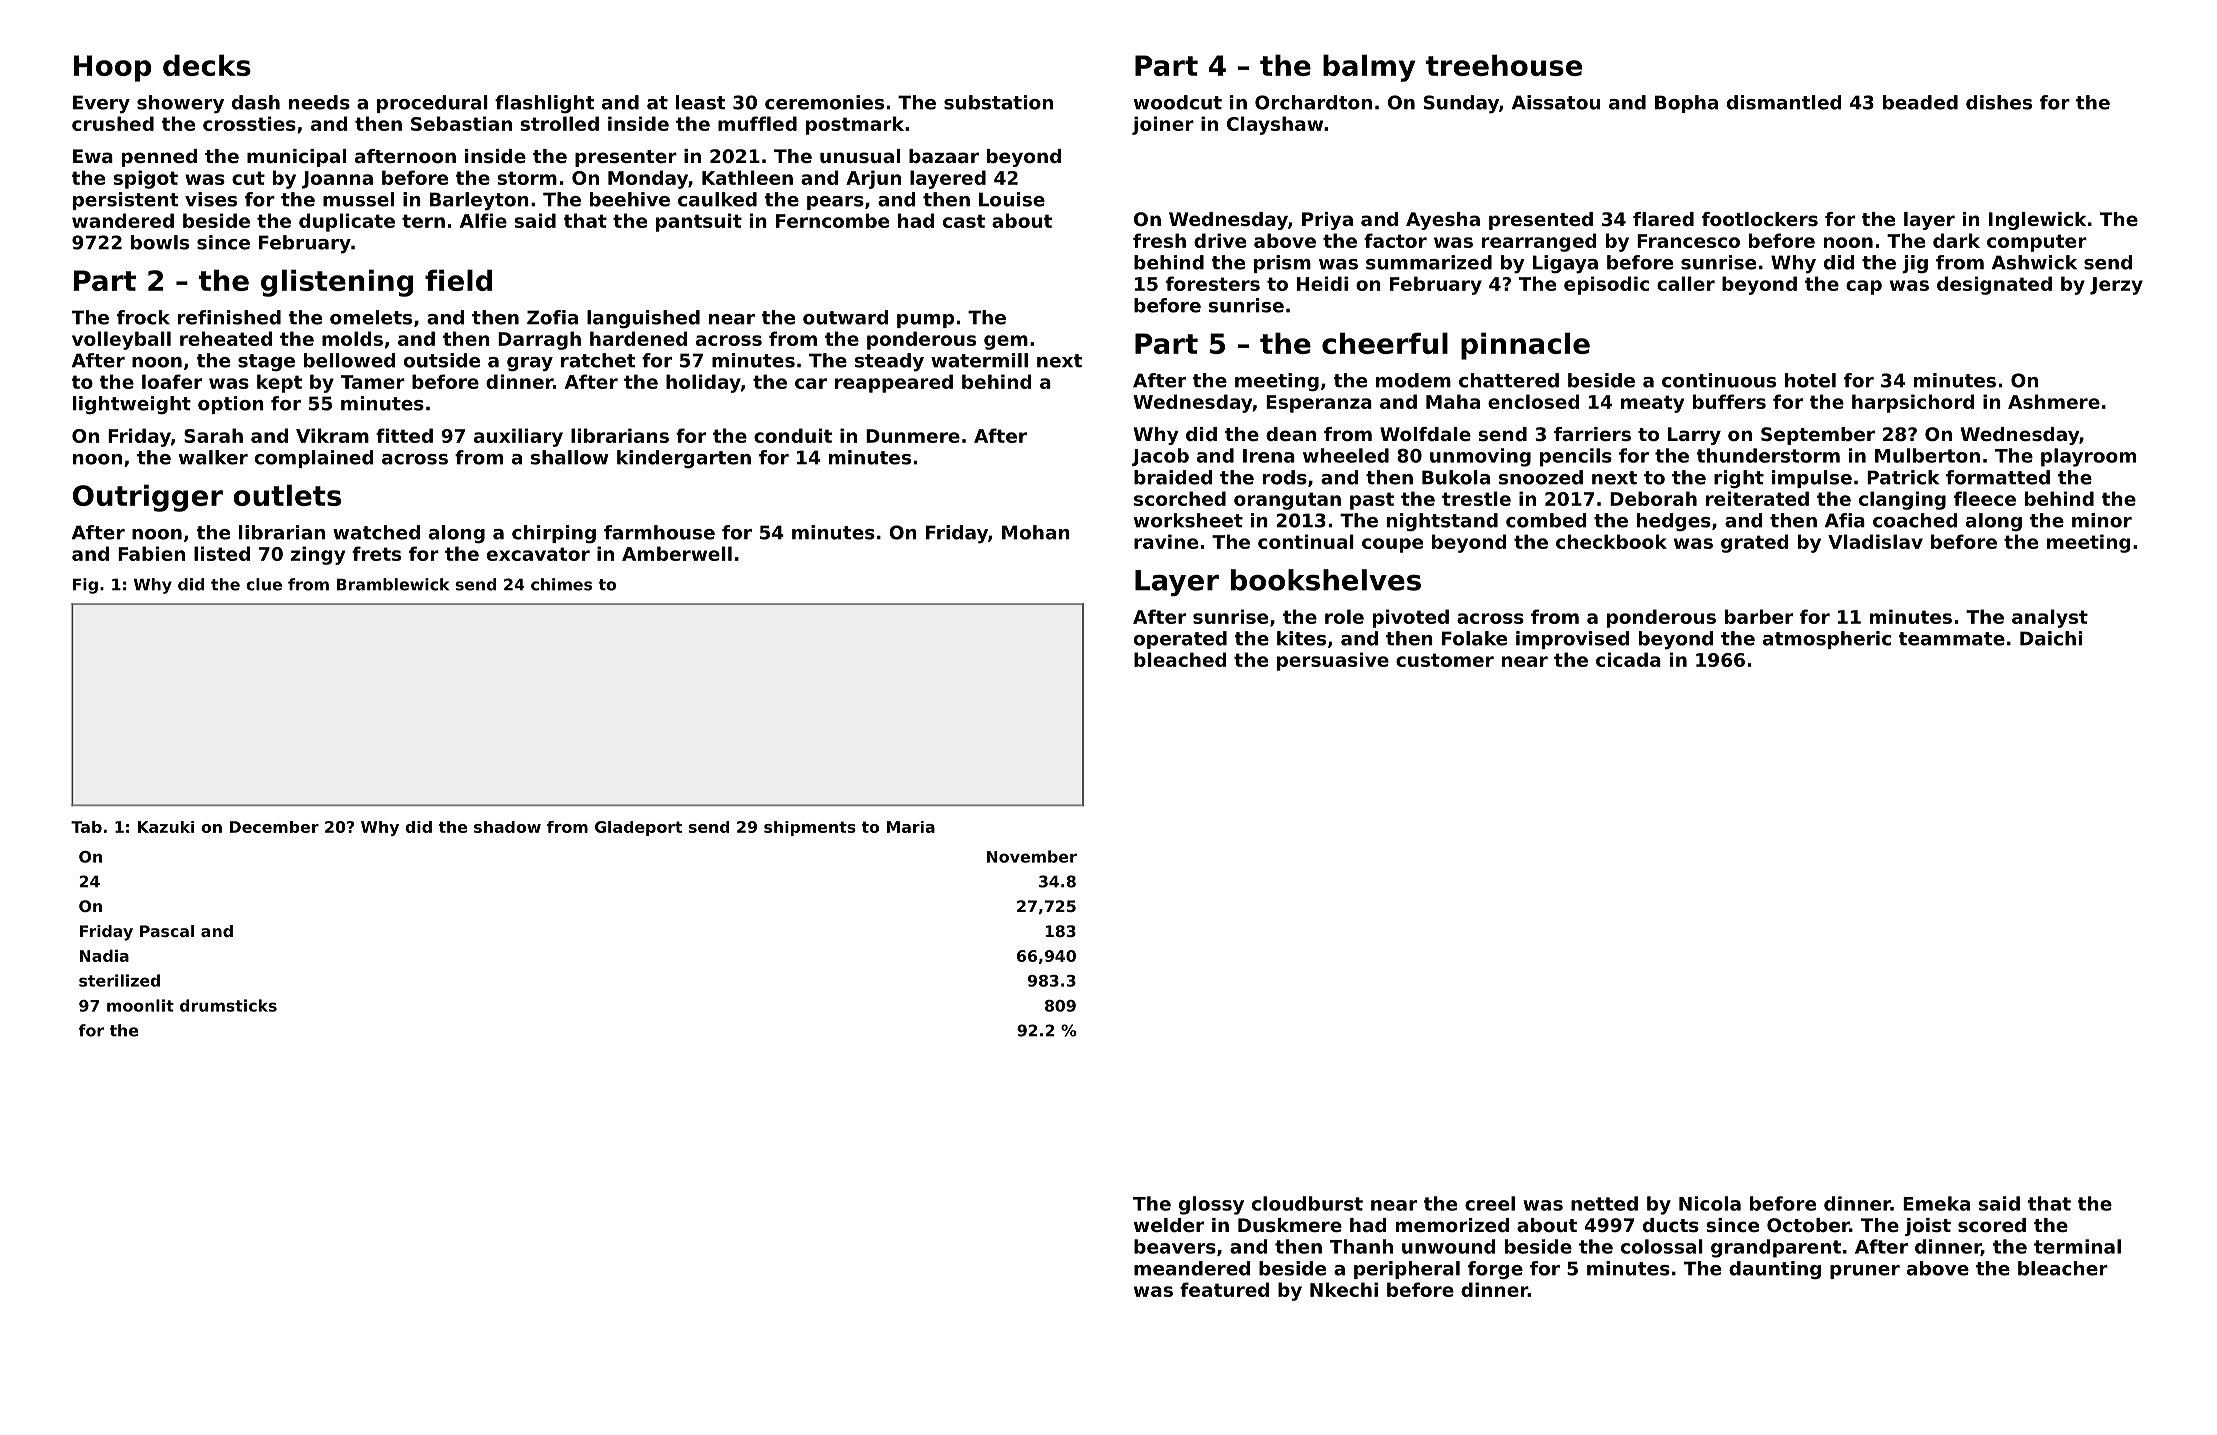 This screenshot has height=1435, width=2217. I want to click on Bramblewick, so click(393, 584).
